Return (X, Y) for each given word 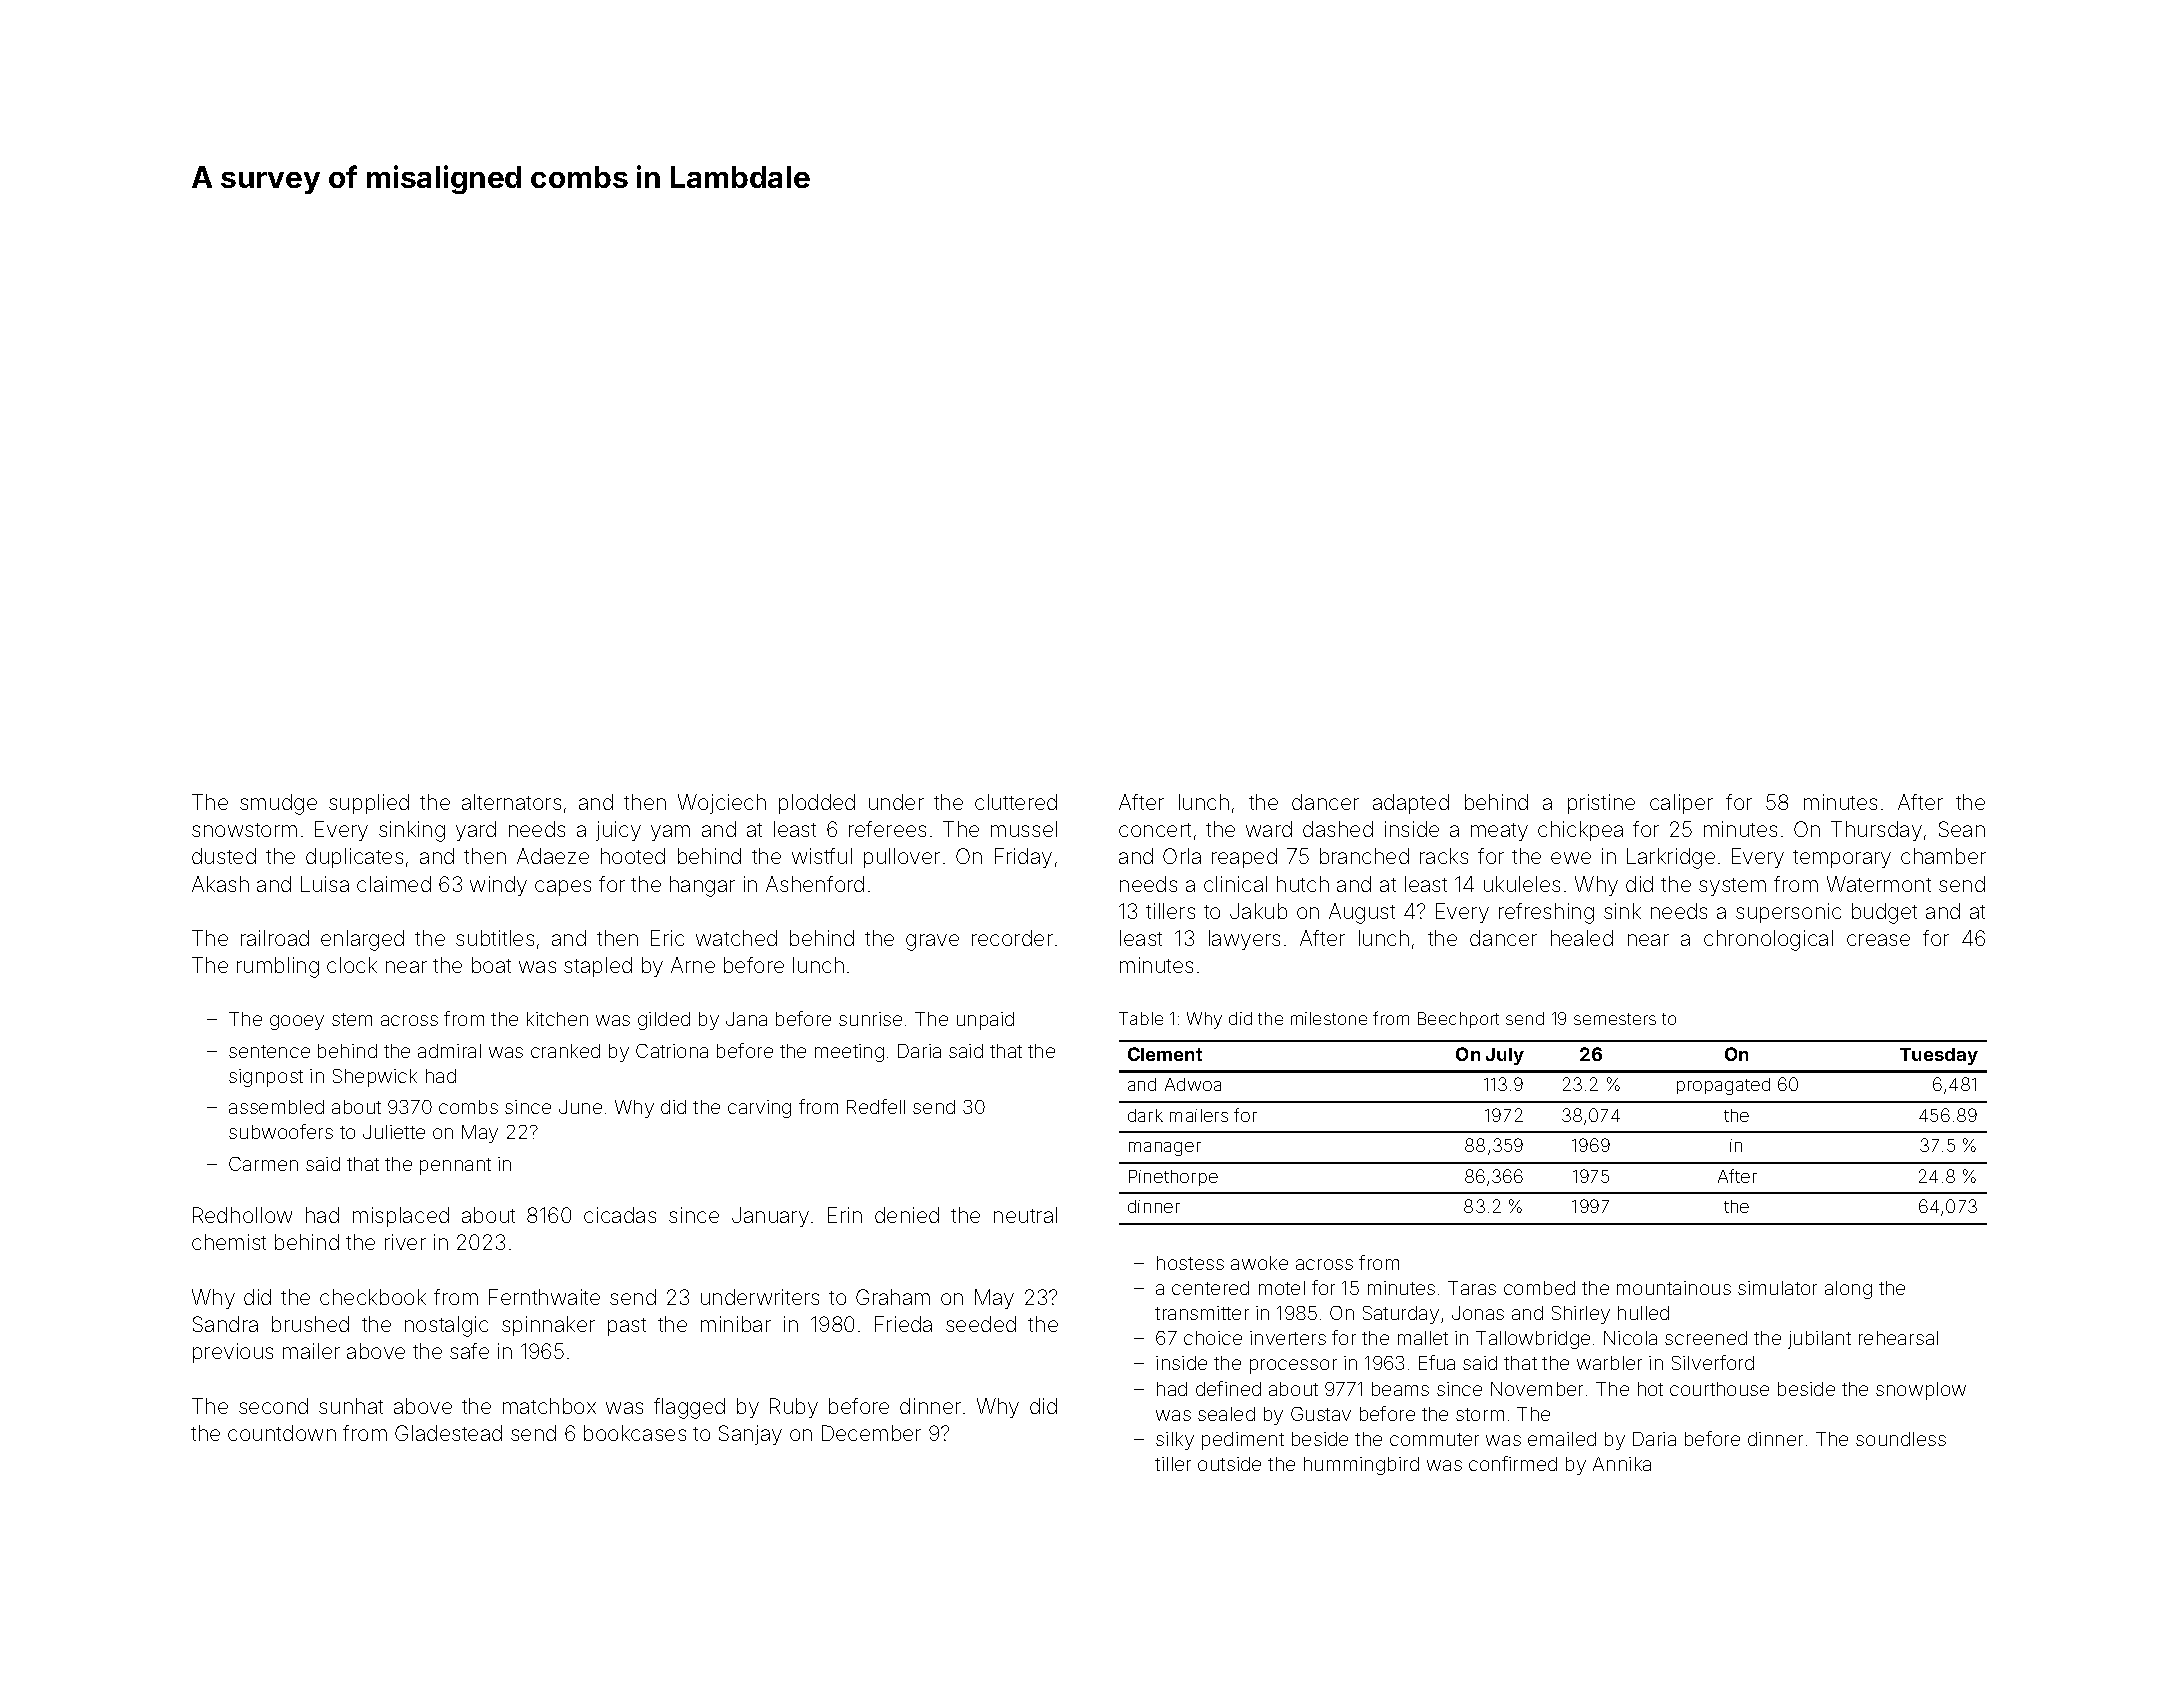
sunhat (351, 1406)
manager (1165, 1149)
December (871, 1433)
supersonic (1788, 913)
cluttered (1016, 802)
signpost (266, 1078)
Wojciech (722, 804)
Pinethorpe (1173, 1178)
